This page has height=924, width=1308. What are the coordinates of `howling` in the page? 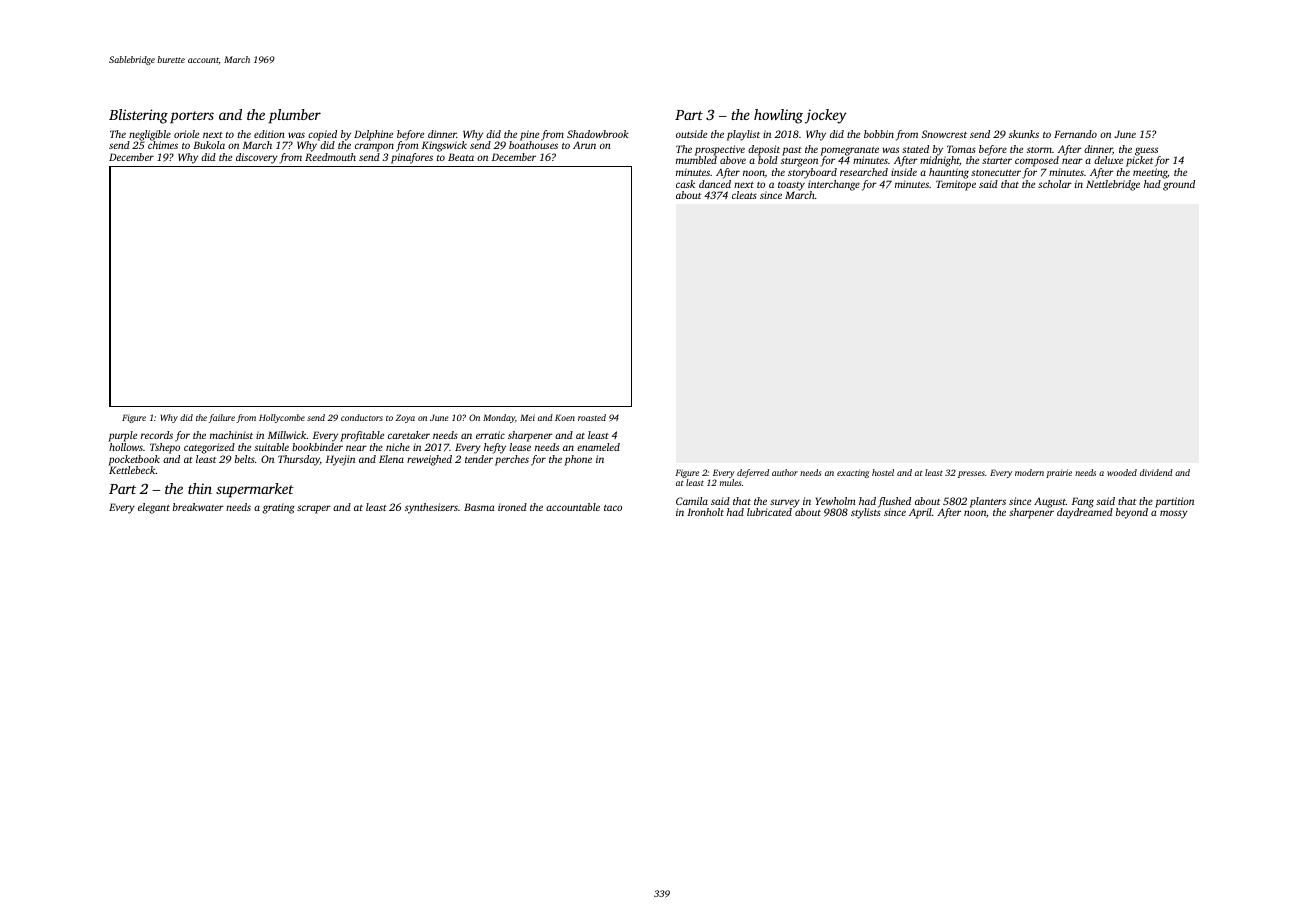 It's located at (778, 116).
